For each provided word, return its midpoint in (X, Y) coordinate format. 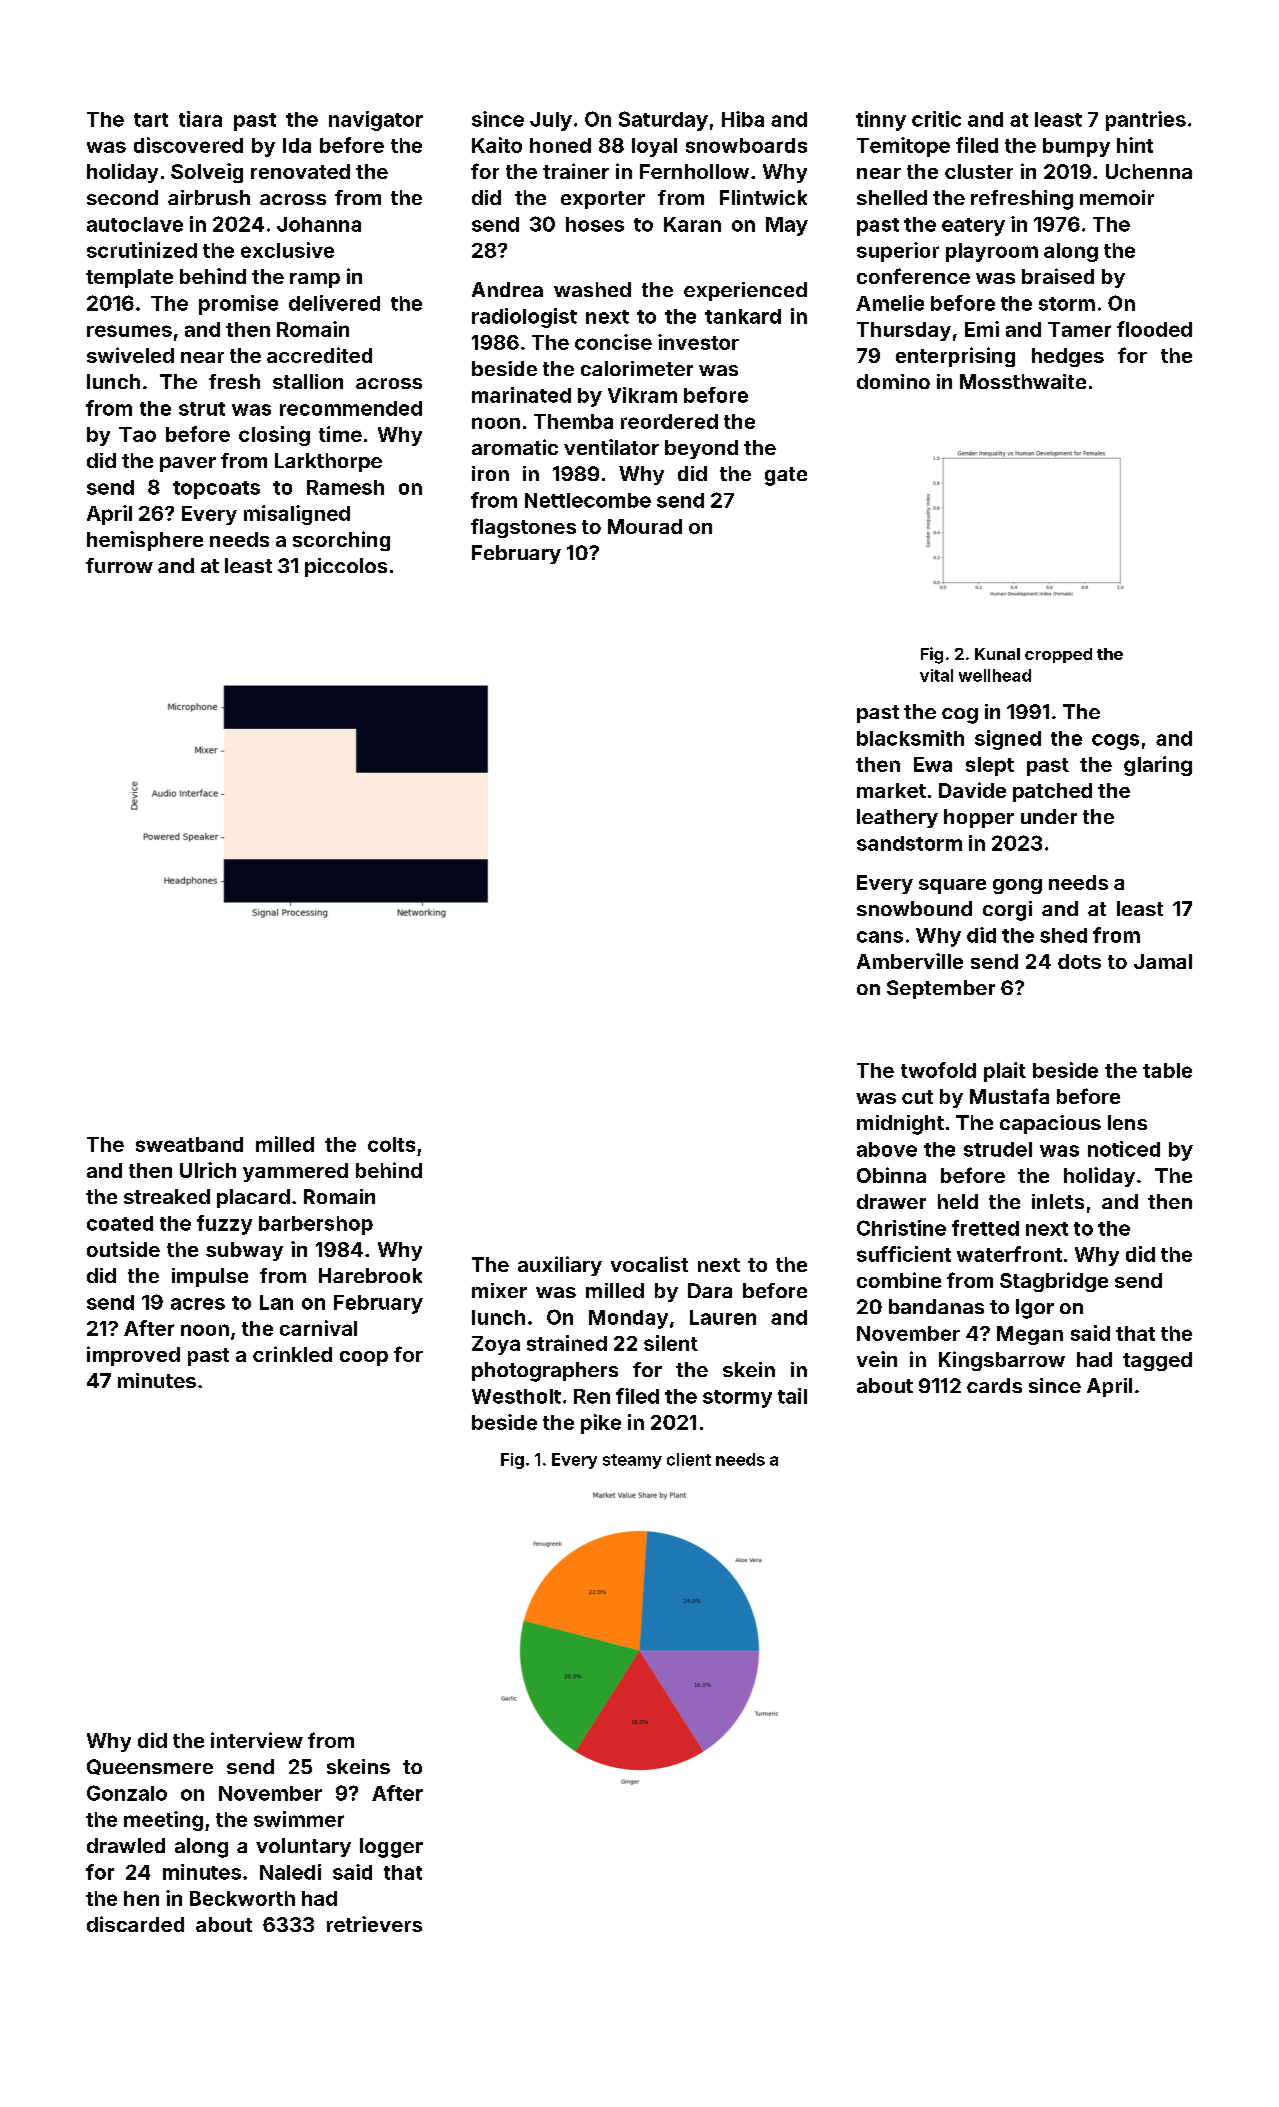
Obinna (891, 1175)
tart (151, 120)
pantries (1146, 121)
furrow (119, 565)
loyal (654, 147)
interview (257, 1740)
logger (391, 1848)
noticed (1124, 1149)
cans (880, 937)
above (887, 1149)
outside (123, 1249)
